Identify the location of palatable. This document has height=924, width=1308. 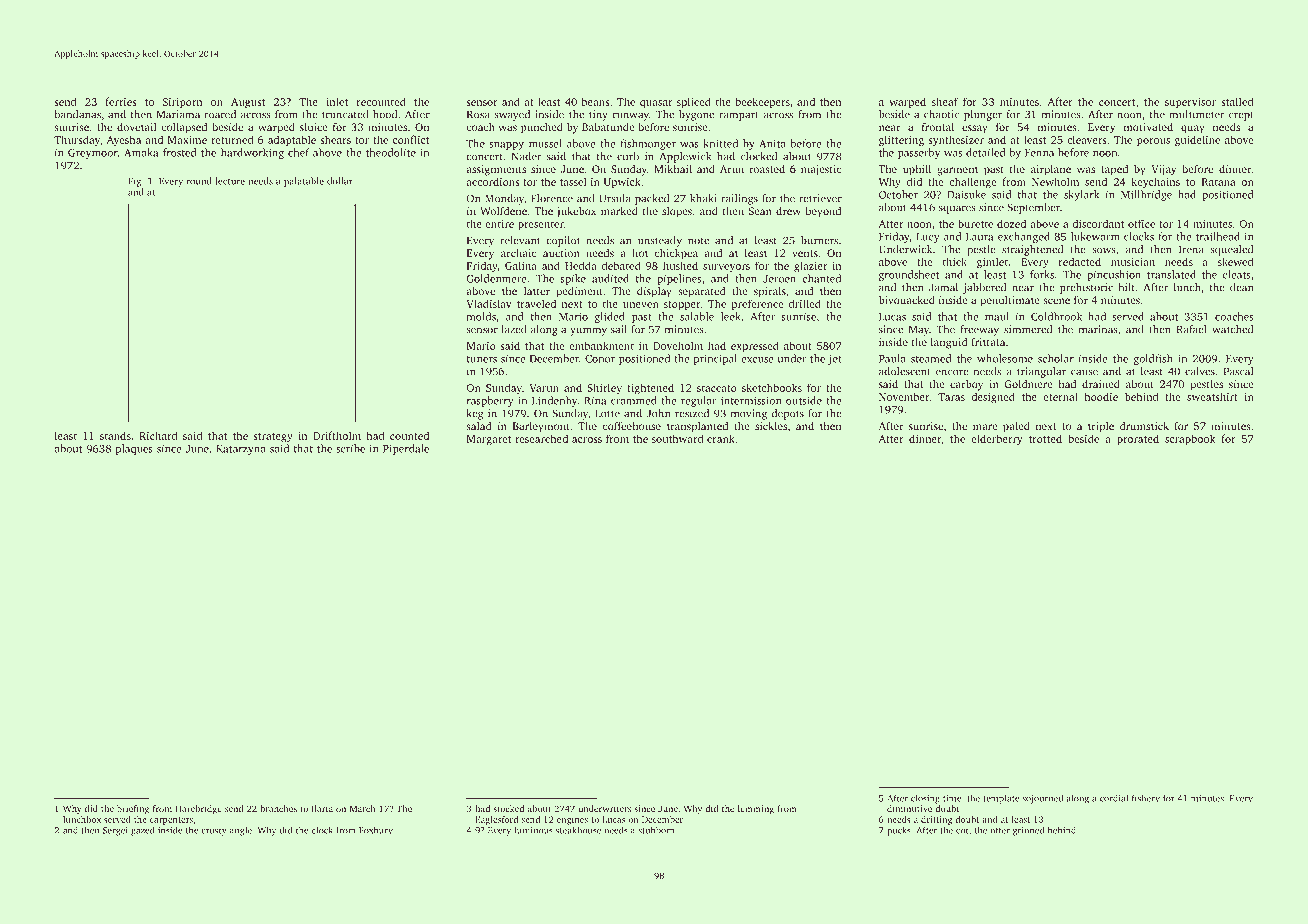
(304, 182).
